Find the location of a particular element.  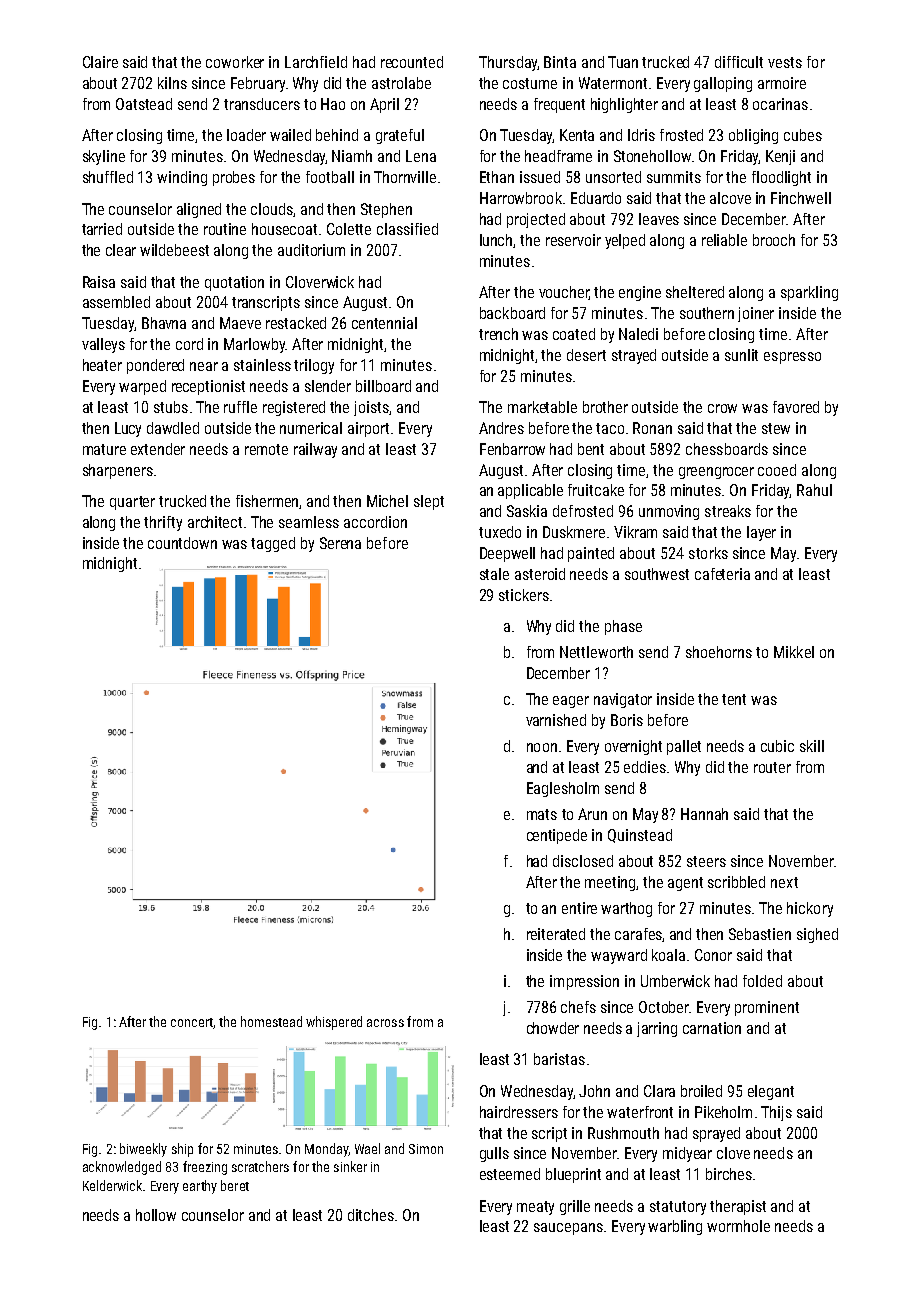

fishermen is located at coordinates (268, 502).
